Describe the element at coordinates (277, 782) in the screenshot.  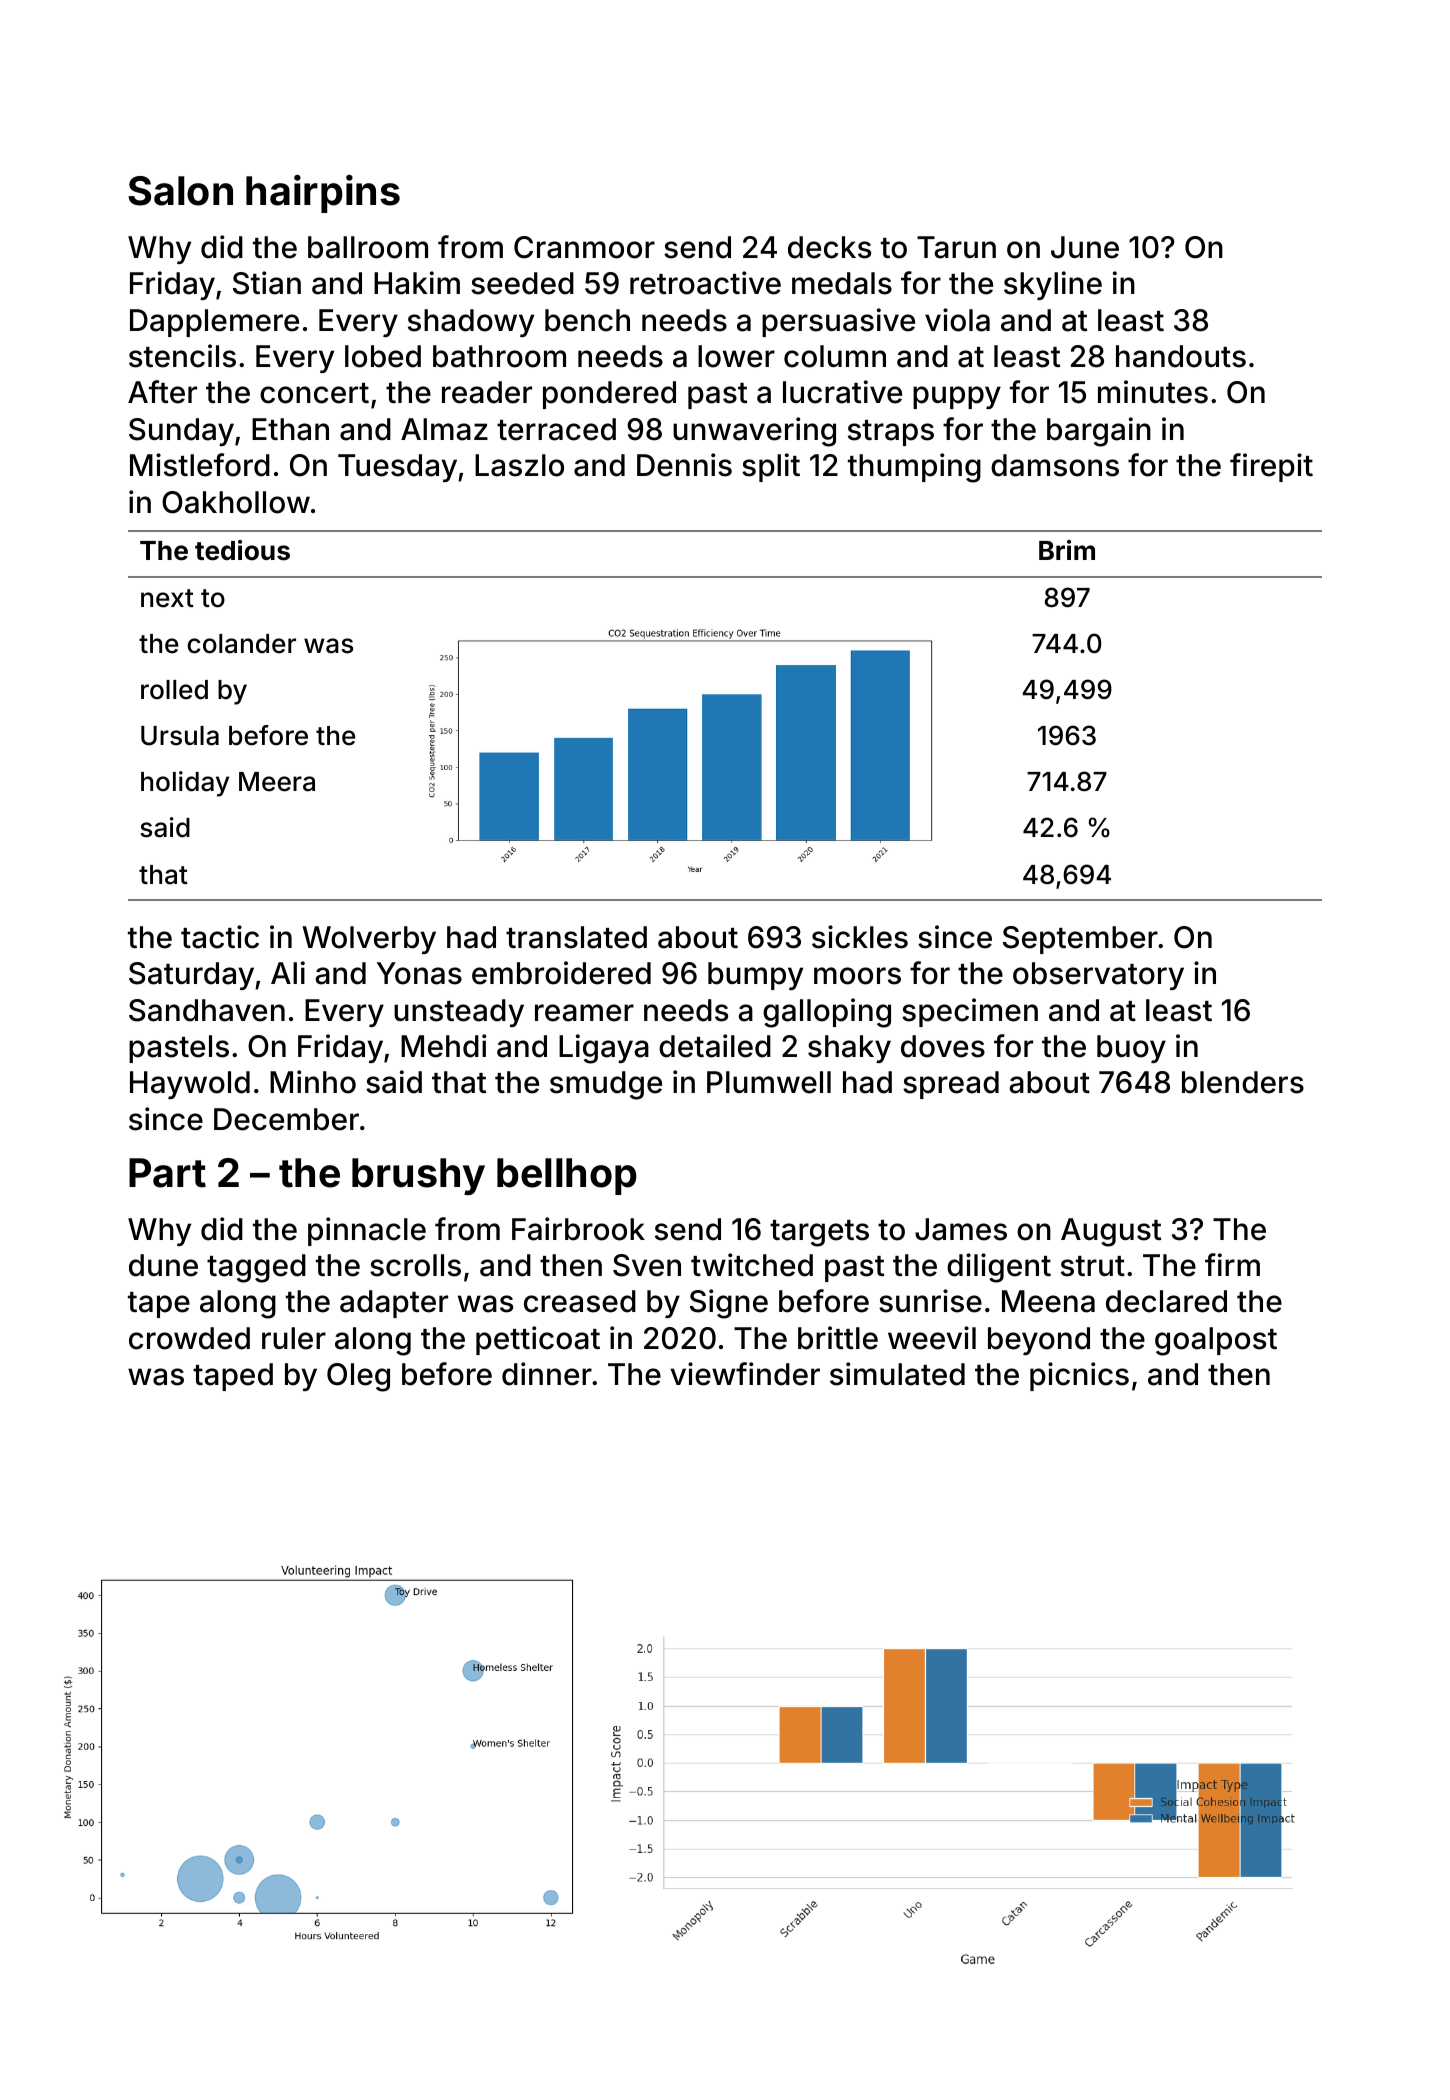
I see `Meera` at that location.
